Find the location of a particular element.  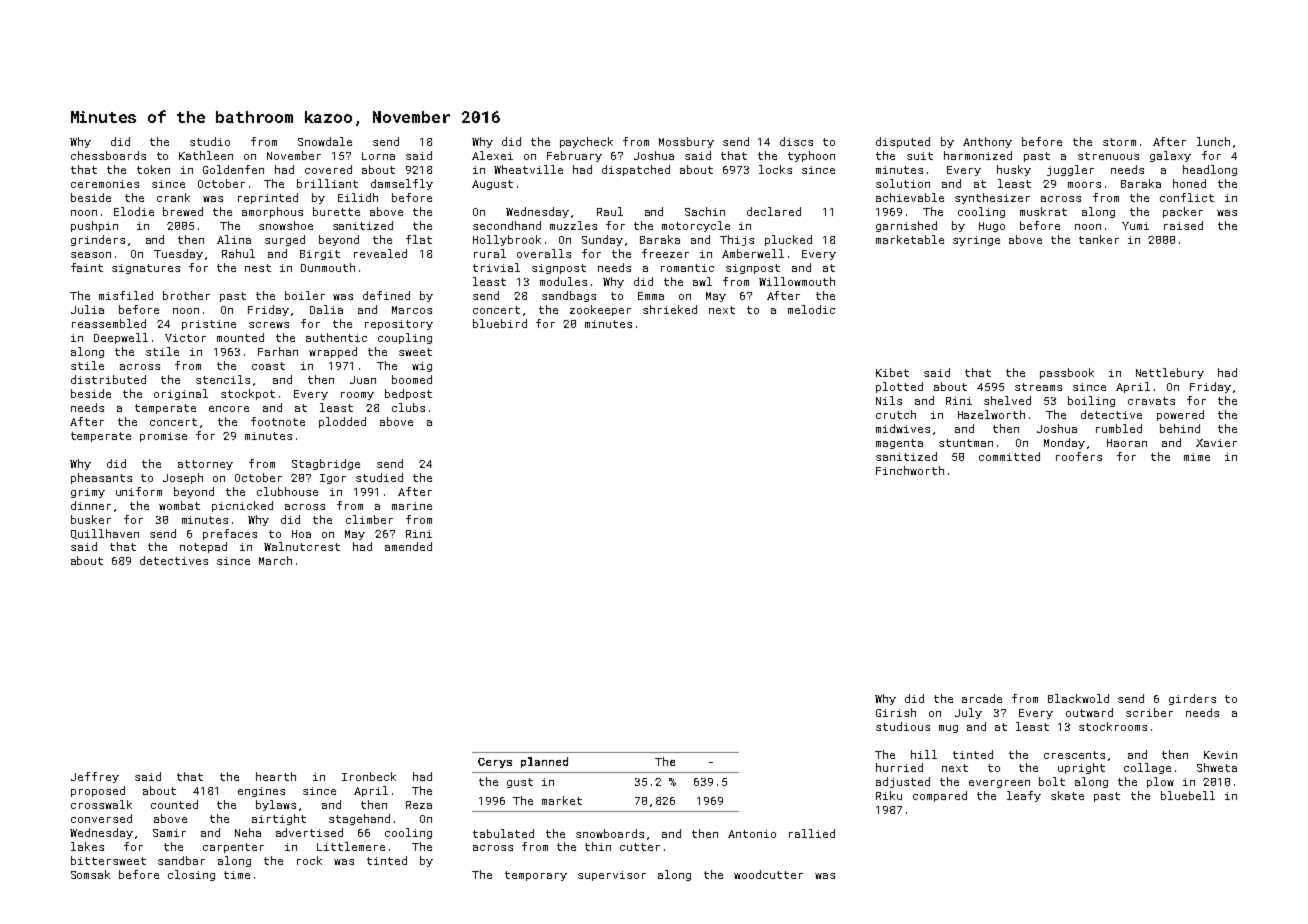

plodded is located at coordinates (342, 422).
